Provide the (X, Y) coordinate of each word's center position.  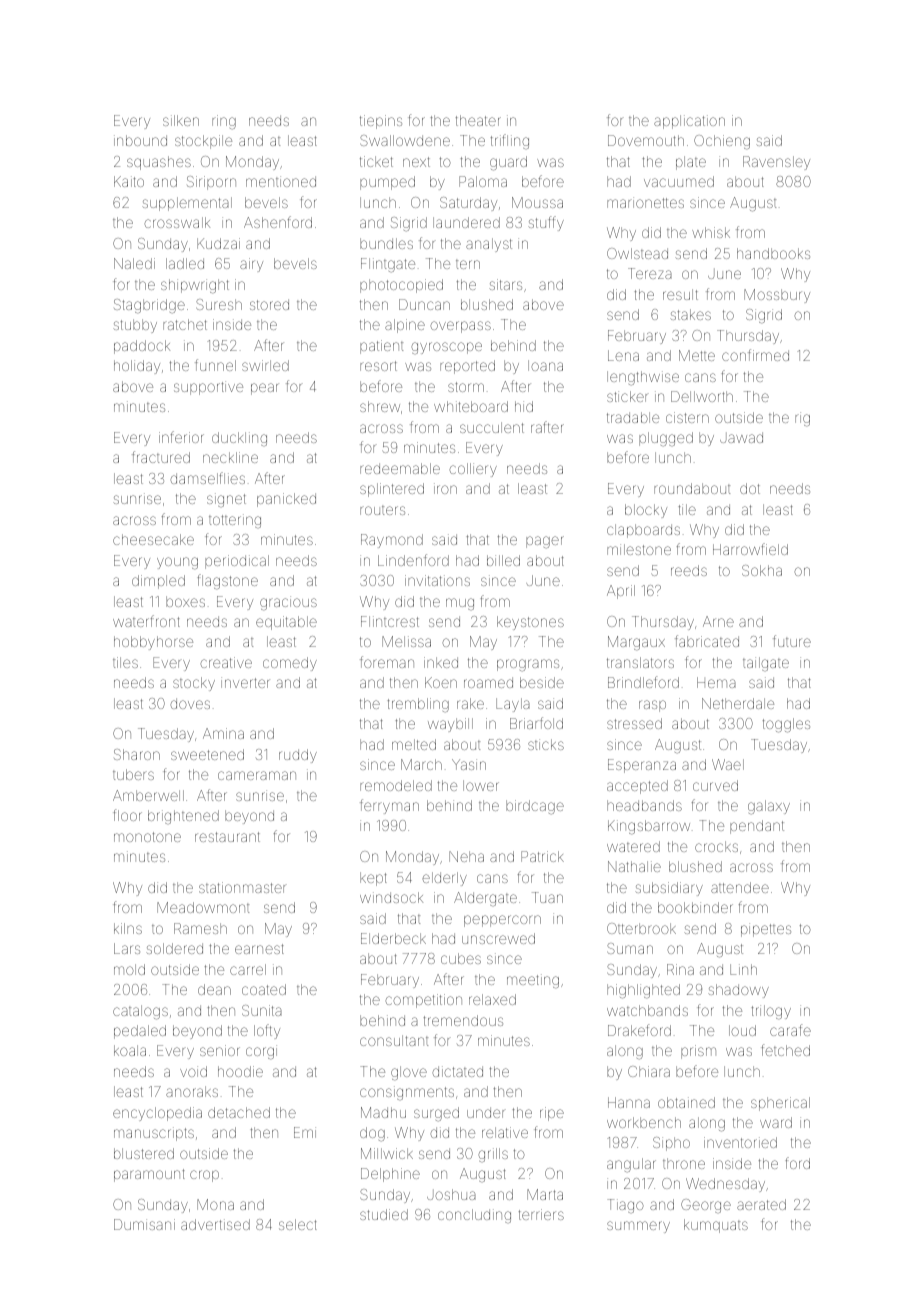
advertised (215, 1224)
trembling (418, 705)
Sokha (762, 570)
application (689, 122)
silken (181, 120)
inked (441, 662)
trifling (510, 141)
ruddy (298, 756)
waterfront (146, 621)
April (621, 592)
